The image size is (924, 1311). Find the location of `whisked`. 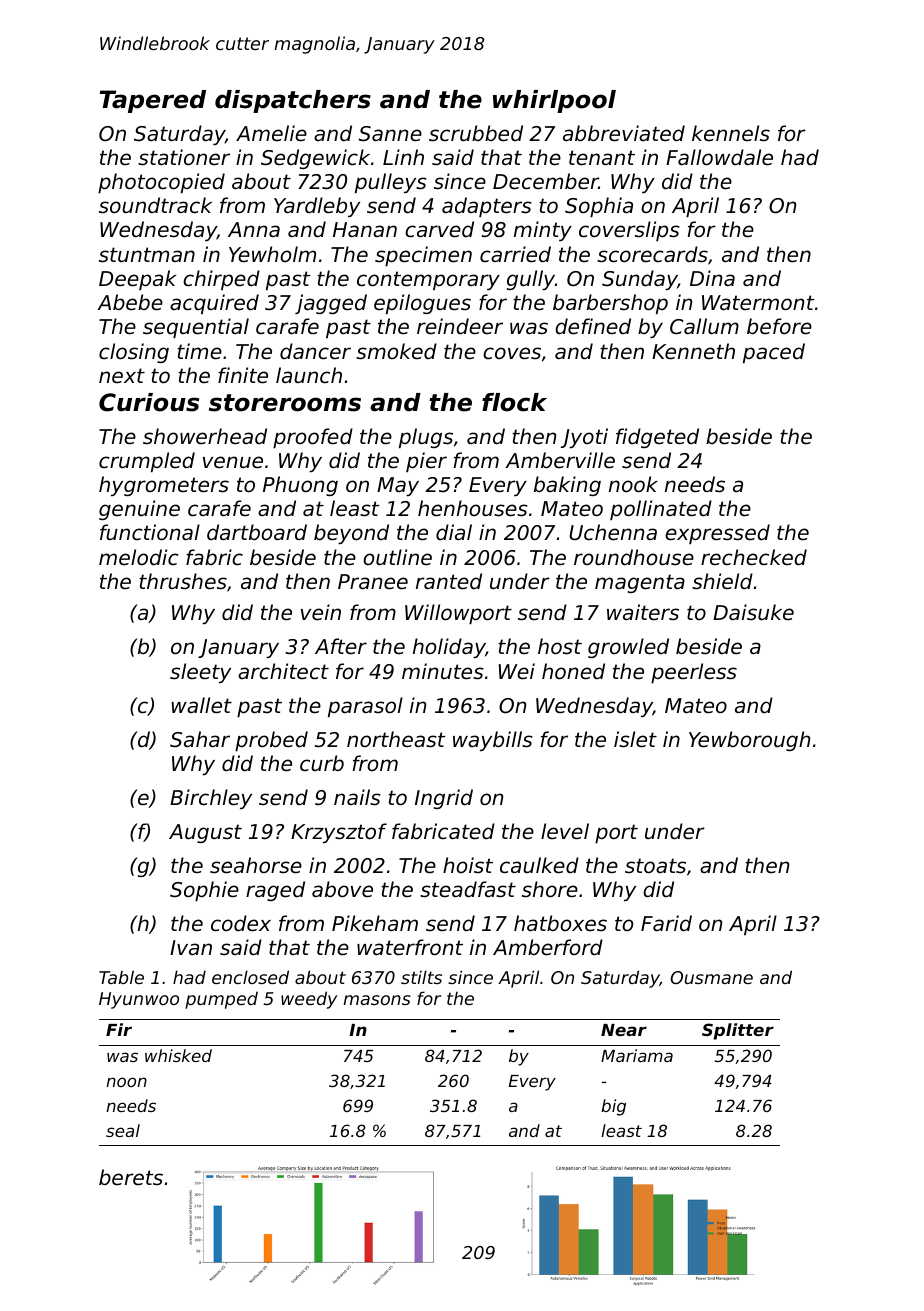

whisked is located at coordinates (178, 1055).
